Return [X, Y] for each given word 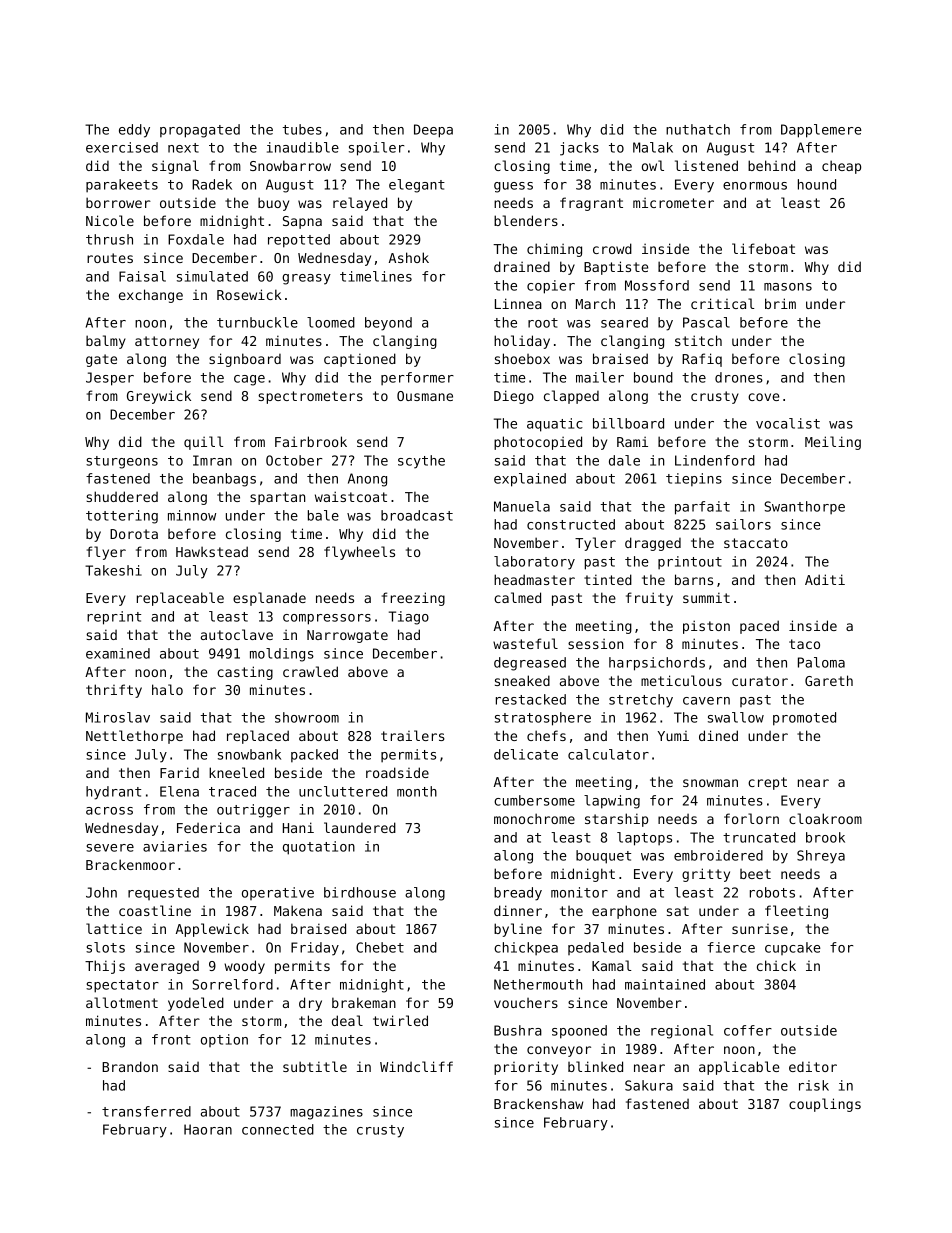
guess [513, 187]
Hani [298, 827]
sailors [743, 524]
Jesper [110, 379]
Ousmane [425, 396]
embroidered [718, 855]
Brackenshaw [538, 1103]
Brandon [130, 1066]
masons [788, 287]
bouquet [603, 857]
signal [175, 167]
